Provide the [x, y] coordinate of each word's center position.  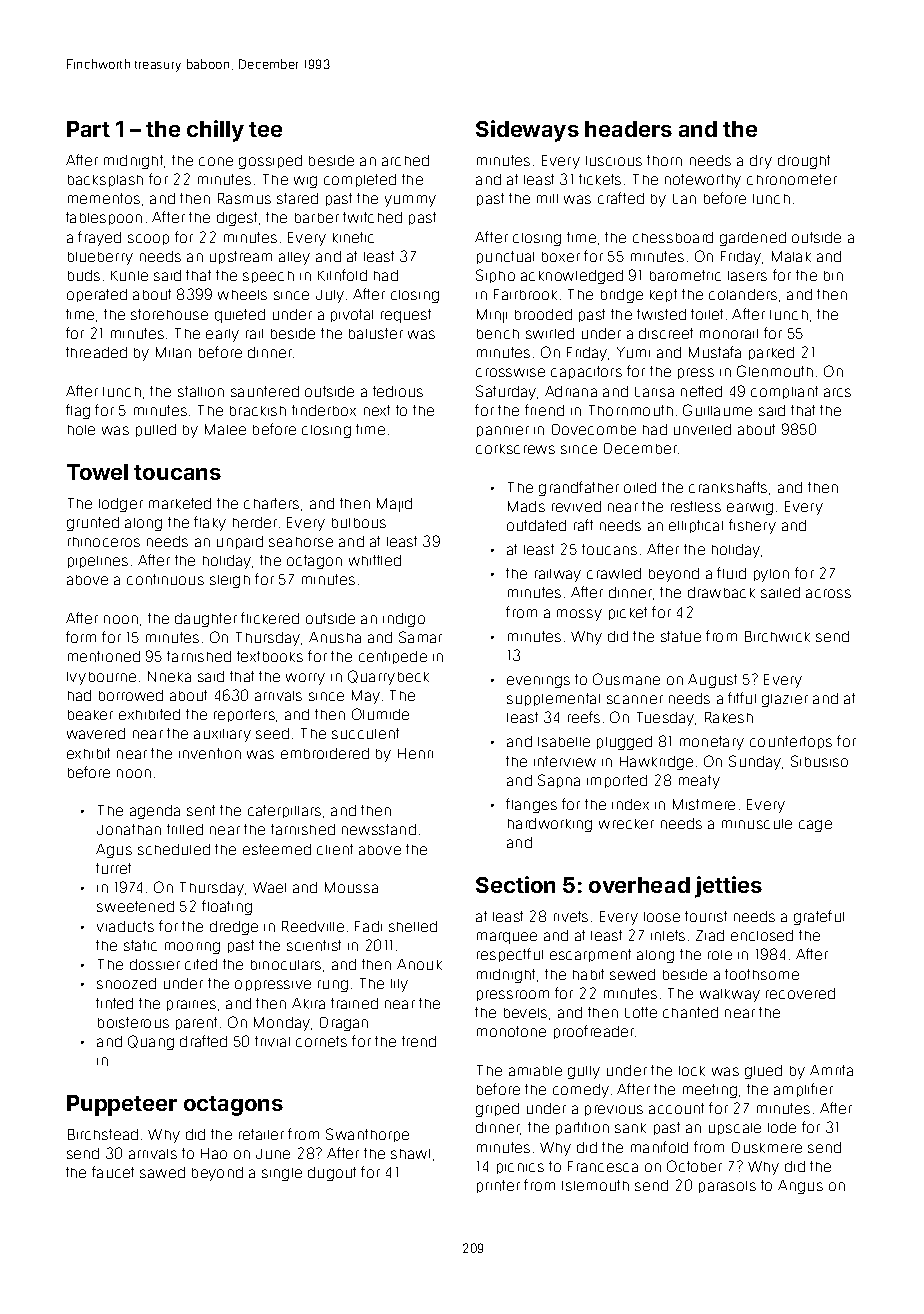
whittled [375, 560]
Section [515, 884]
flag [78, 411]
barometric [685, 275]
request [406, 316]
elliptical [696, 526]
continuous [165, 579]
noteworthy [703, 181]
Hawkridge [656, 763]
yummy [410, 201]
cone [216, 161]
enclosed [762, 935]
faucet [113, 1172]
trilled [185, 829]
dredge [234, 928]
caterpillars [284, 811]
